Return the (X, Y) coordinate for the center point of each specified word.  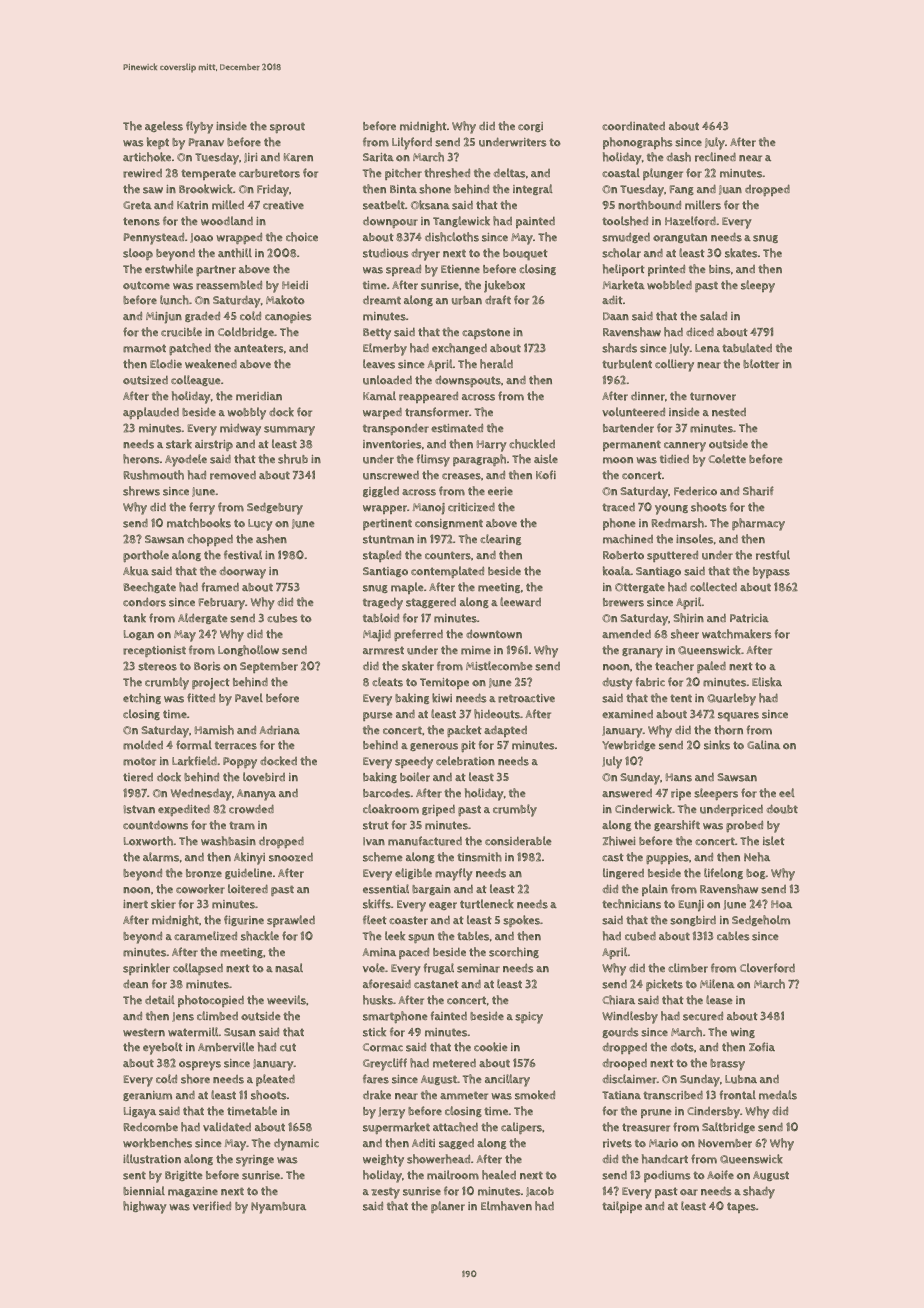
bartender (628, 428)
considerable (518, 841)
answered (627, 793)
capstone (486, 333)
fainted (449, 1015)
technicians (631, 904)
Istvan (139, 809)
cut (288, 1047)
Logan (139, 635)
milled (228, 205)
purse (378, 716)
